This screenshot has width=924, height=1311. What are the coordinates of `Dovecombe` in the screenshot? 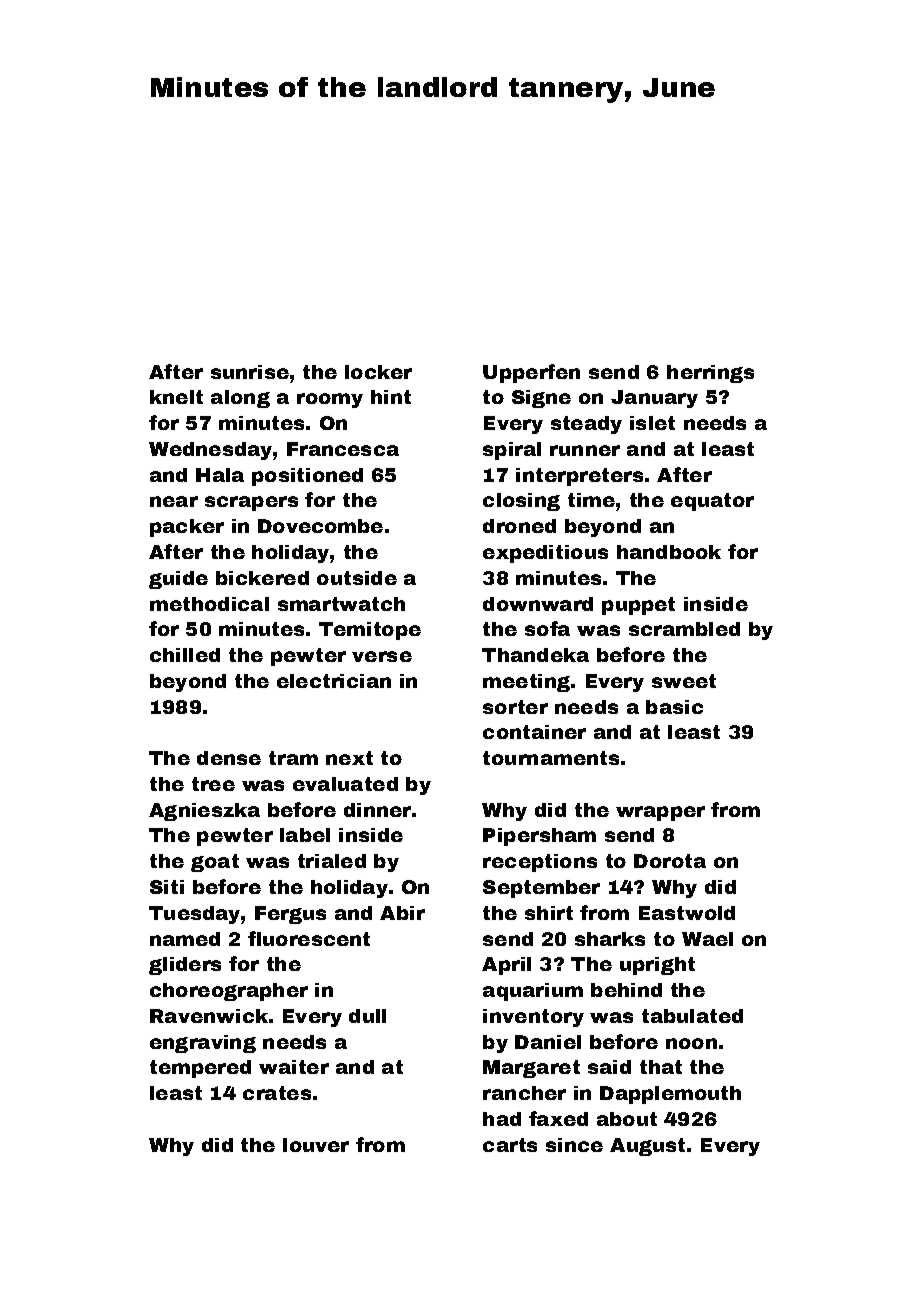 It's located at (320, 526).
